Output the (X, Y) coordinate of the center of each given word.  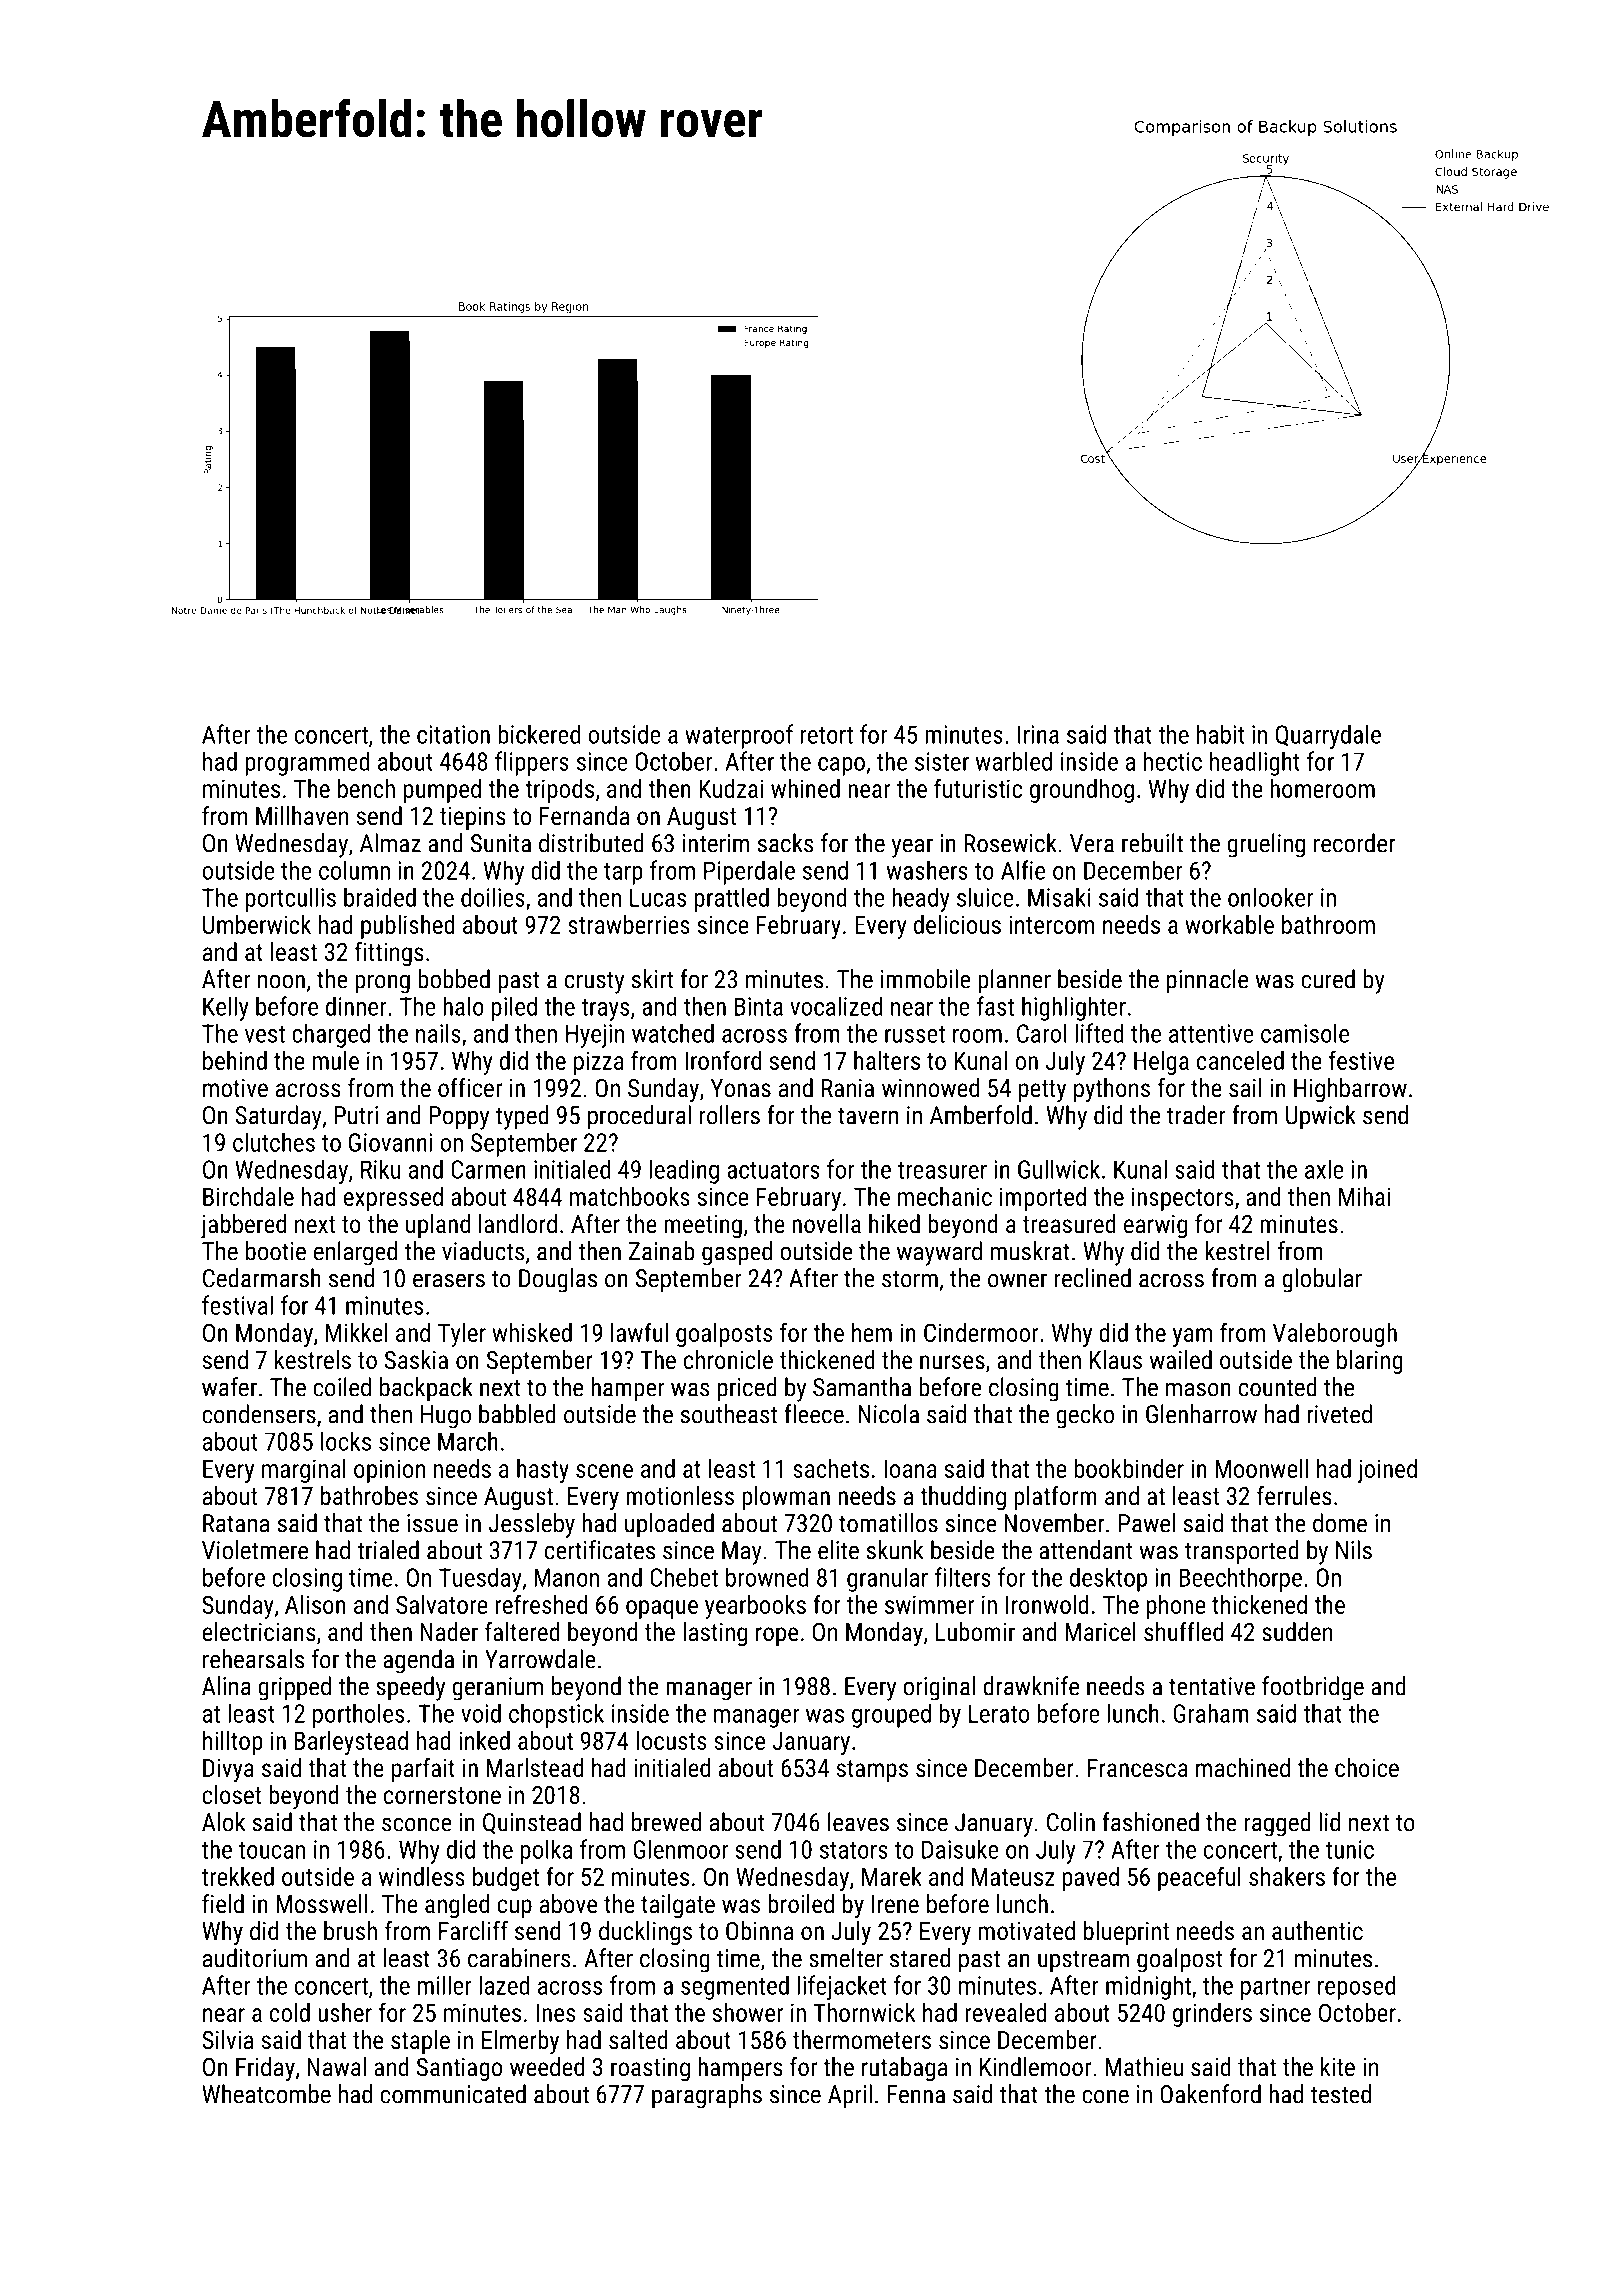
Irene (895, 1904)
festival (237, 1305)
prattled (732, 899)
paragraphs (707, 2096)
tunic (1350, 1849)
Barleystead (351, 1743)
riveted (1339, 1414)
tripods (559, 791)
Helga (1161, 1063)
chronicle (728, 1359)
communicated (453, 2094)
